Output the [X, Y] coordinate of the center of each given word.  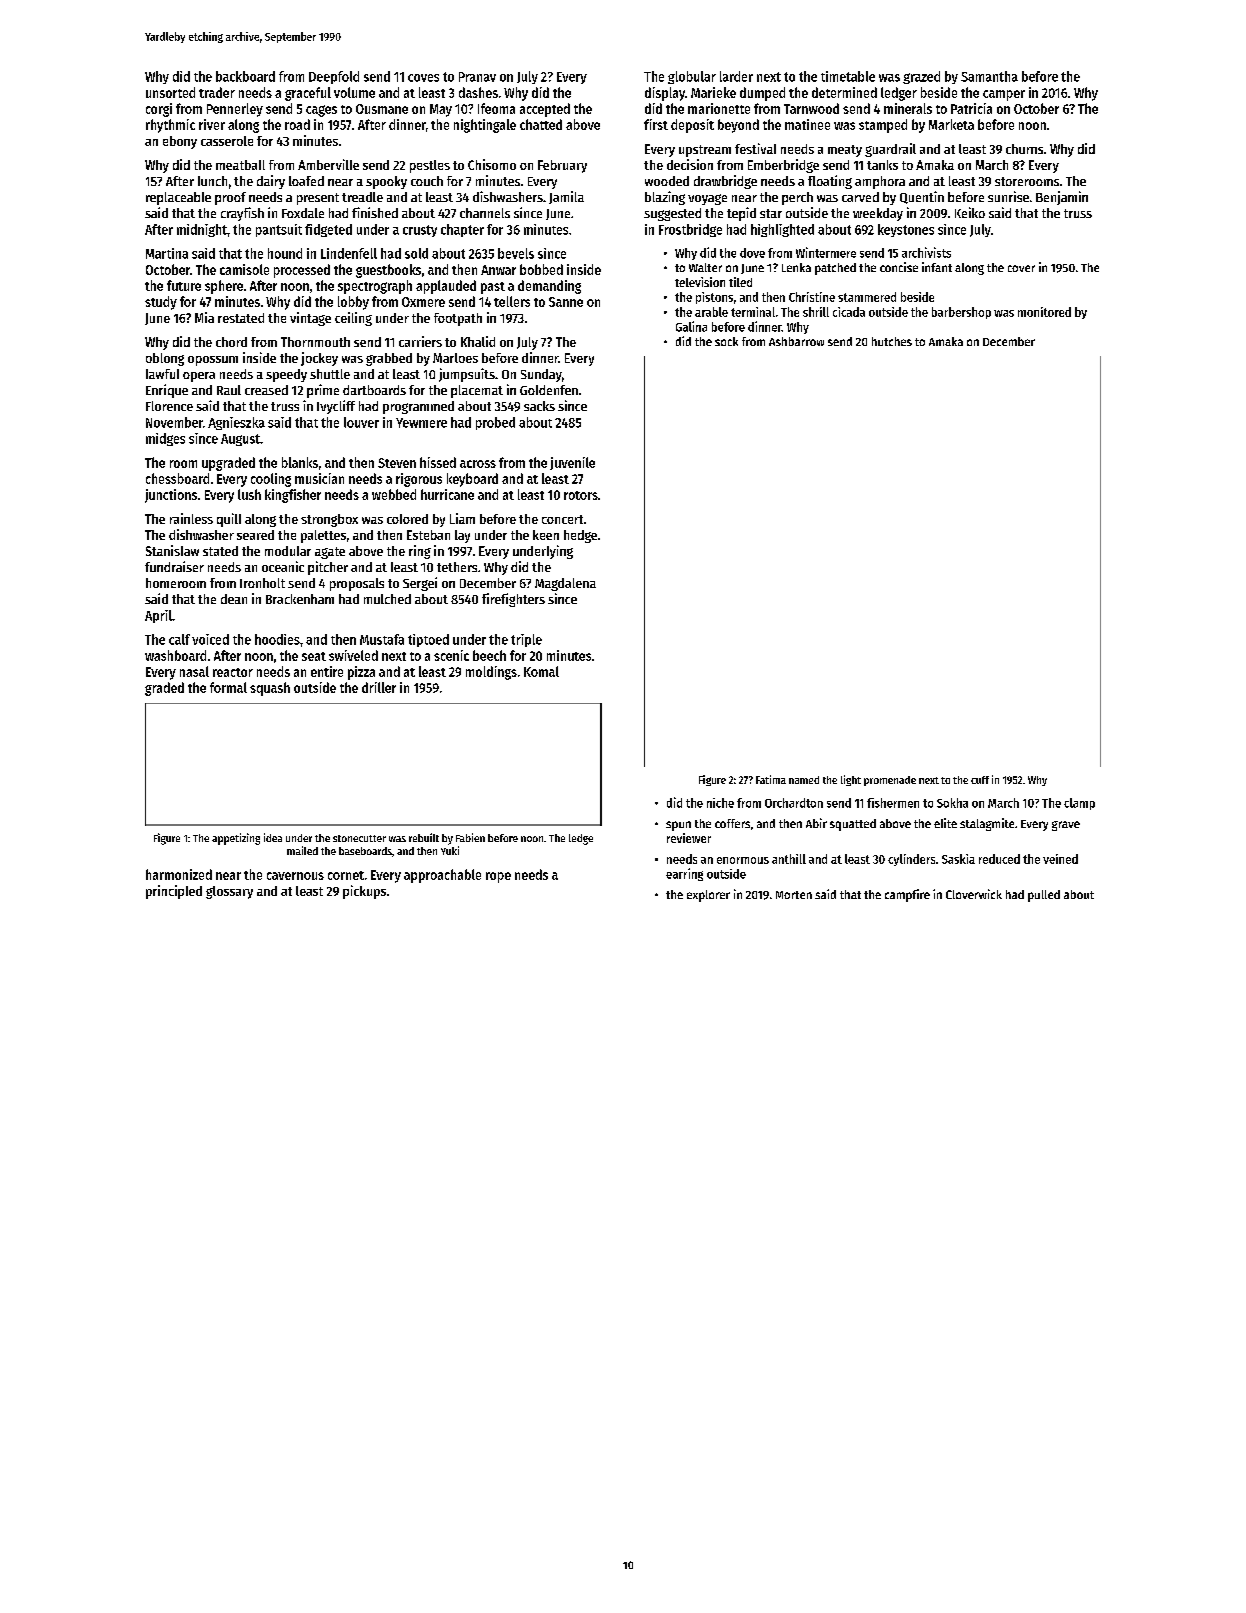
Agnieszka [236, 423]
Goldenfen [549, 390]
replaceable [178, 198]
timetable [848, 76]
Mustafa [382, 639]
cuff [980, 780]
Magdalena [565, 584]
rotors [581, 495]
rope [498, 877]
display [665, 94]
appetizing [236, 839]
